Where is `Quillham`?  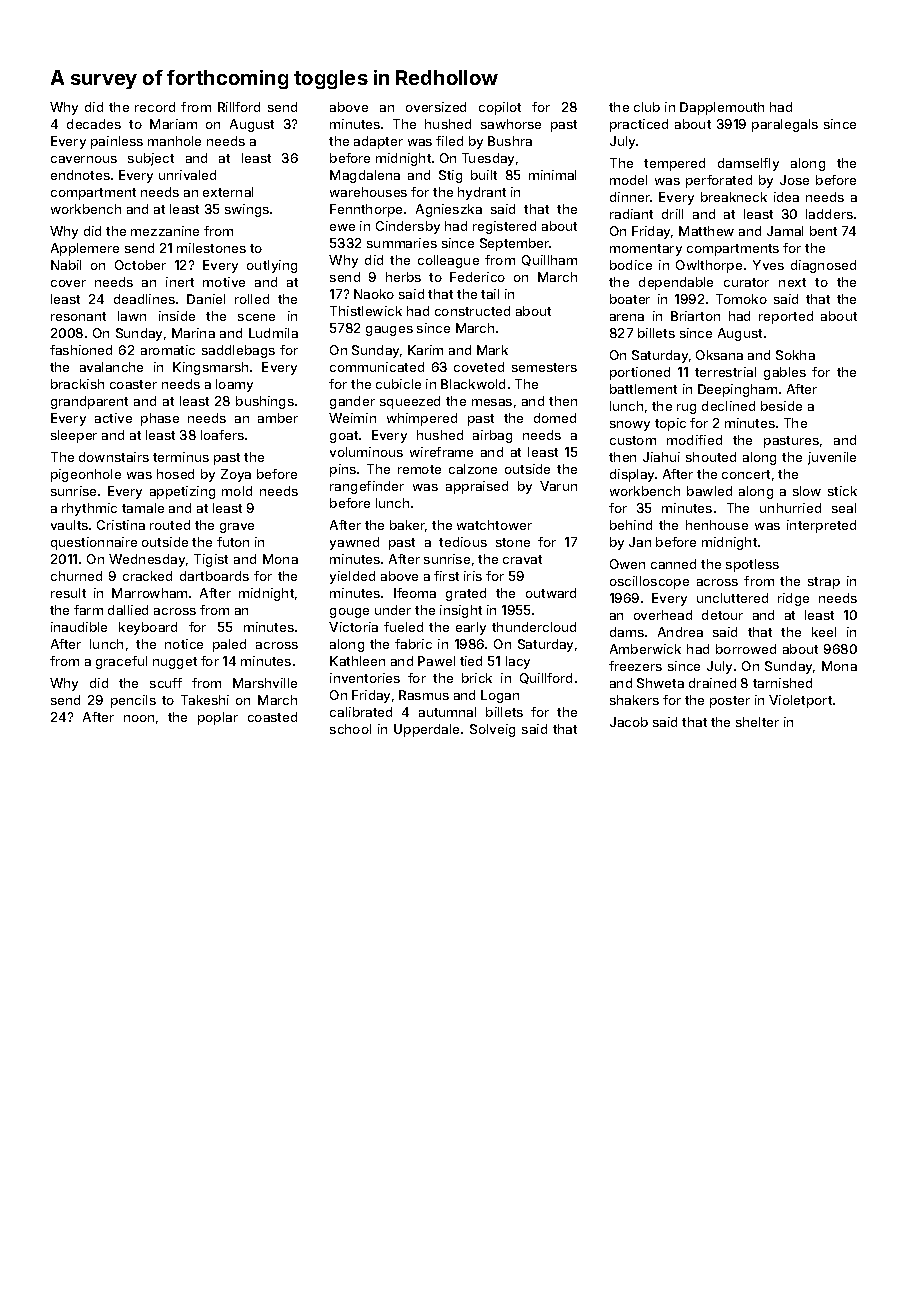
Quillham is located at coordinates (549, 260).
